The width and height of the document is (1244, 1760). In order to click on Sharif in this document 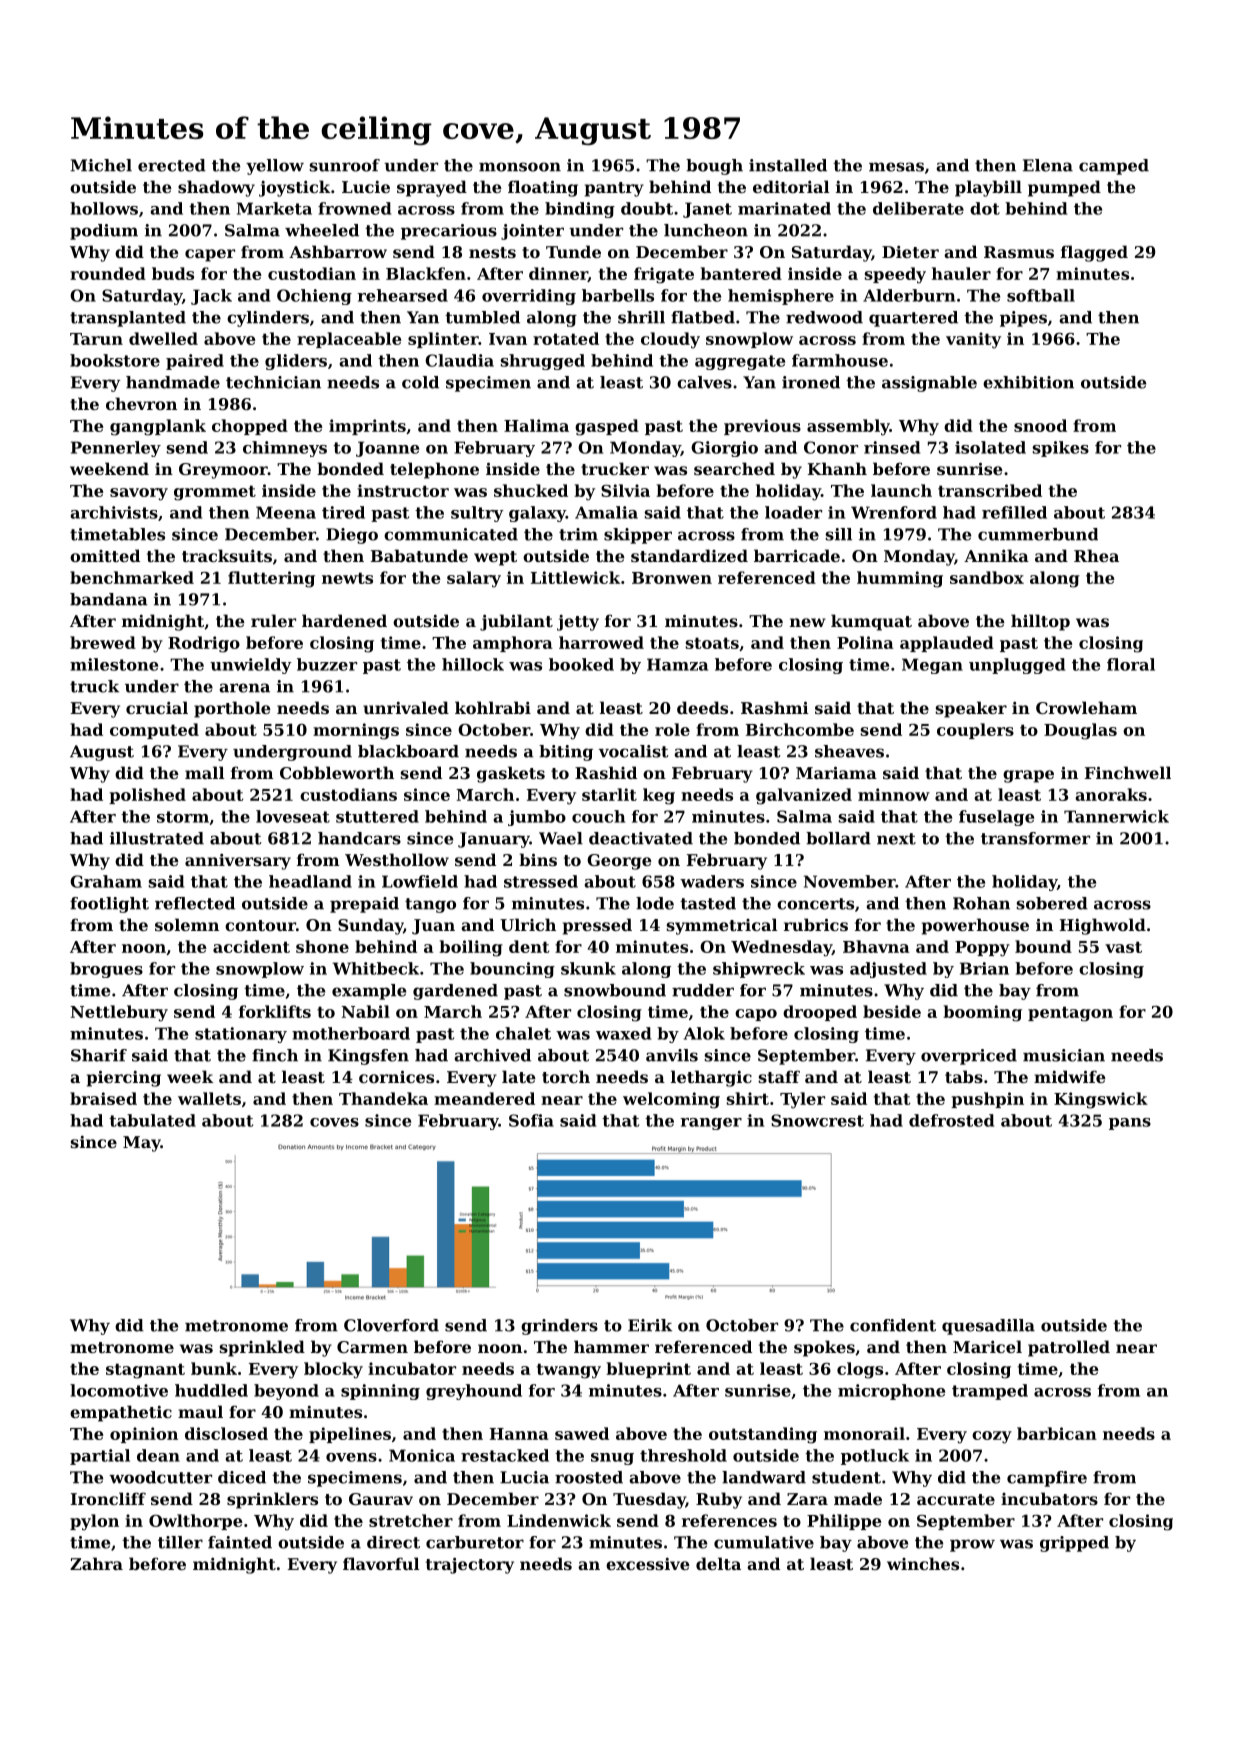, I will do `click(99, 1055)`.
